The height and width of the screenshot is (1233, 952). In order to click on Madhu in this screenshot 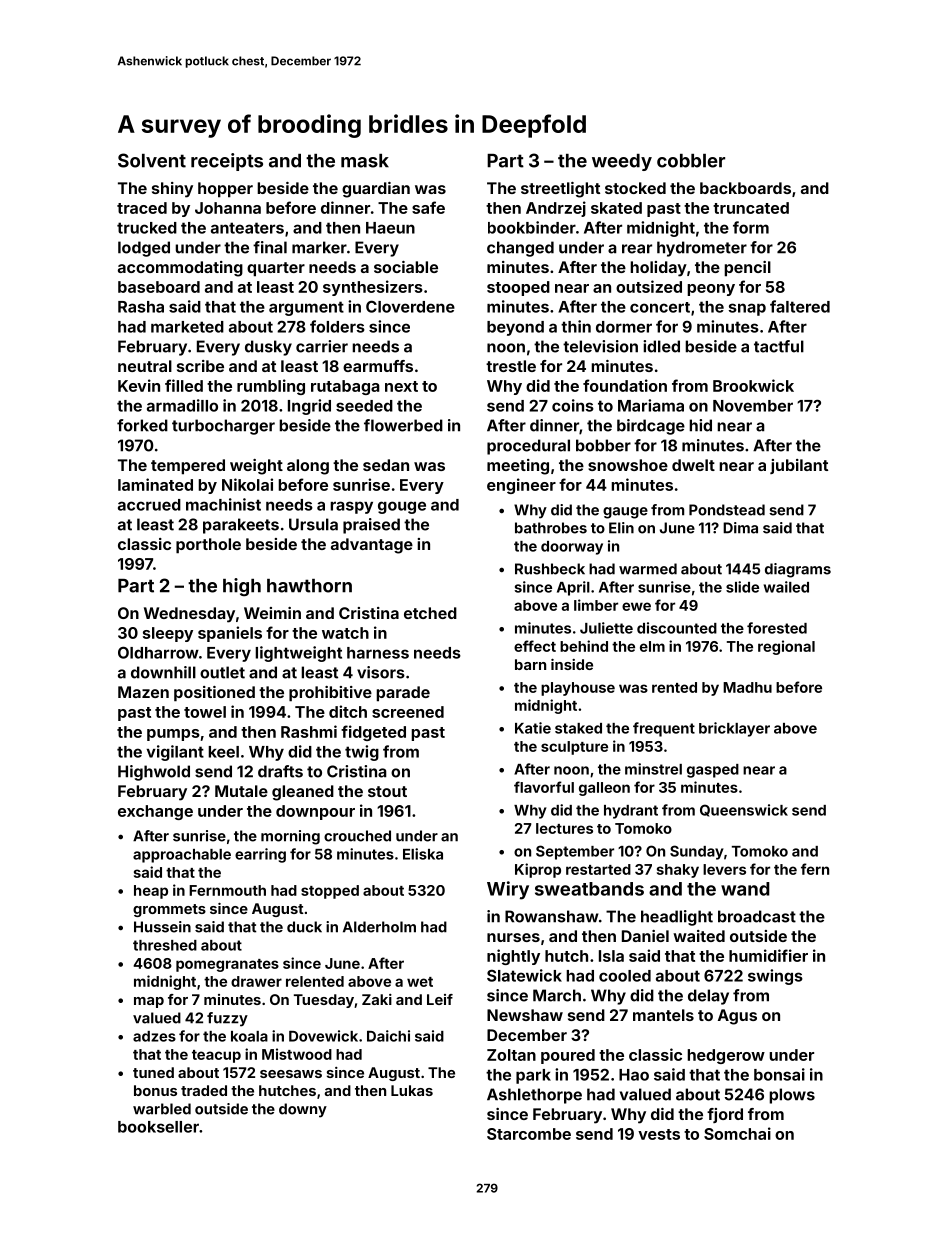, I will do `click(747, 687)`.
